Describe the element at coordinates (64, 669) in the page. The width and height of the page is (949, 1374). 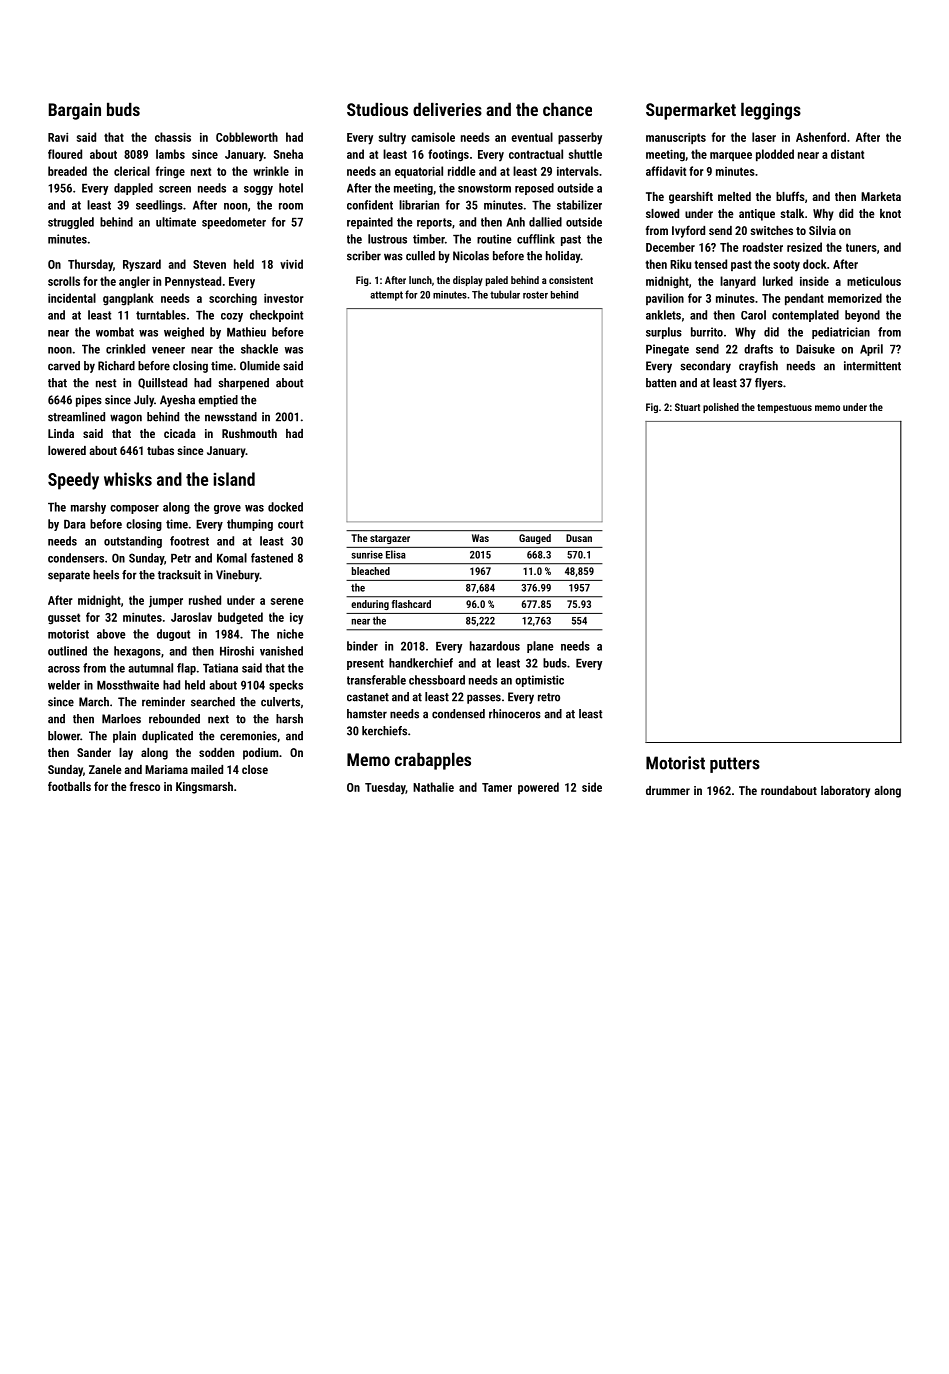
I see `across` at that location.
